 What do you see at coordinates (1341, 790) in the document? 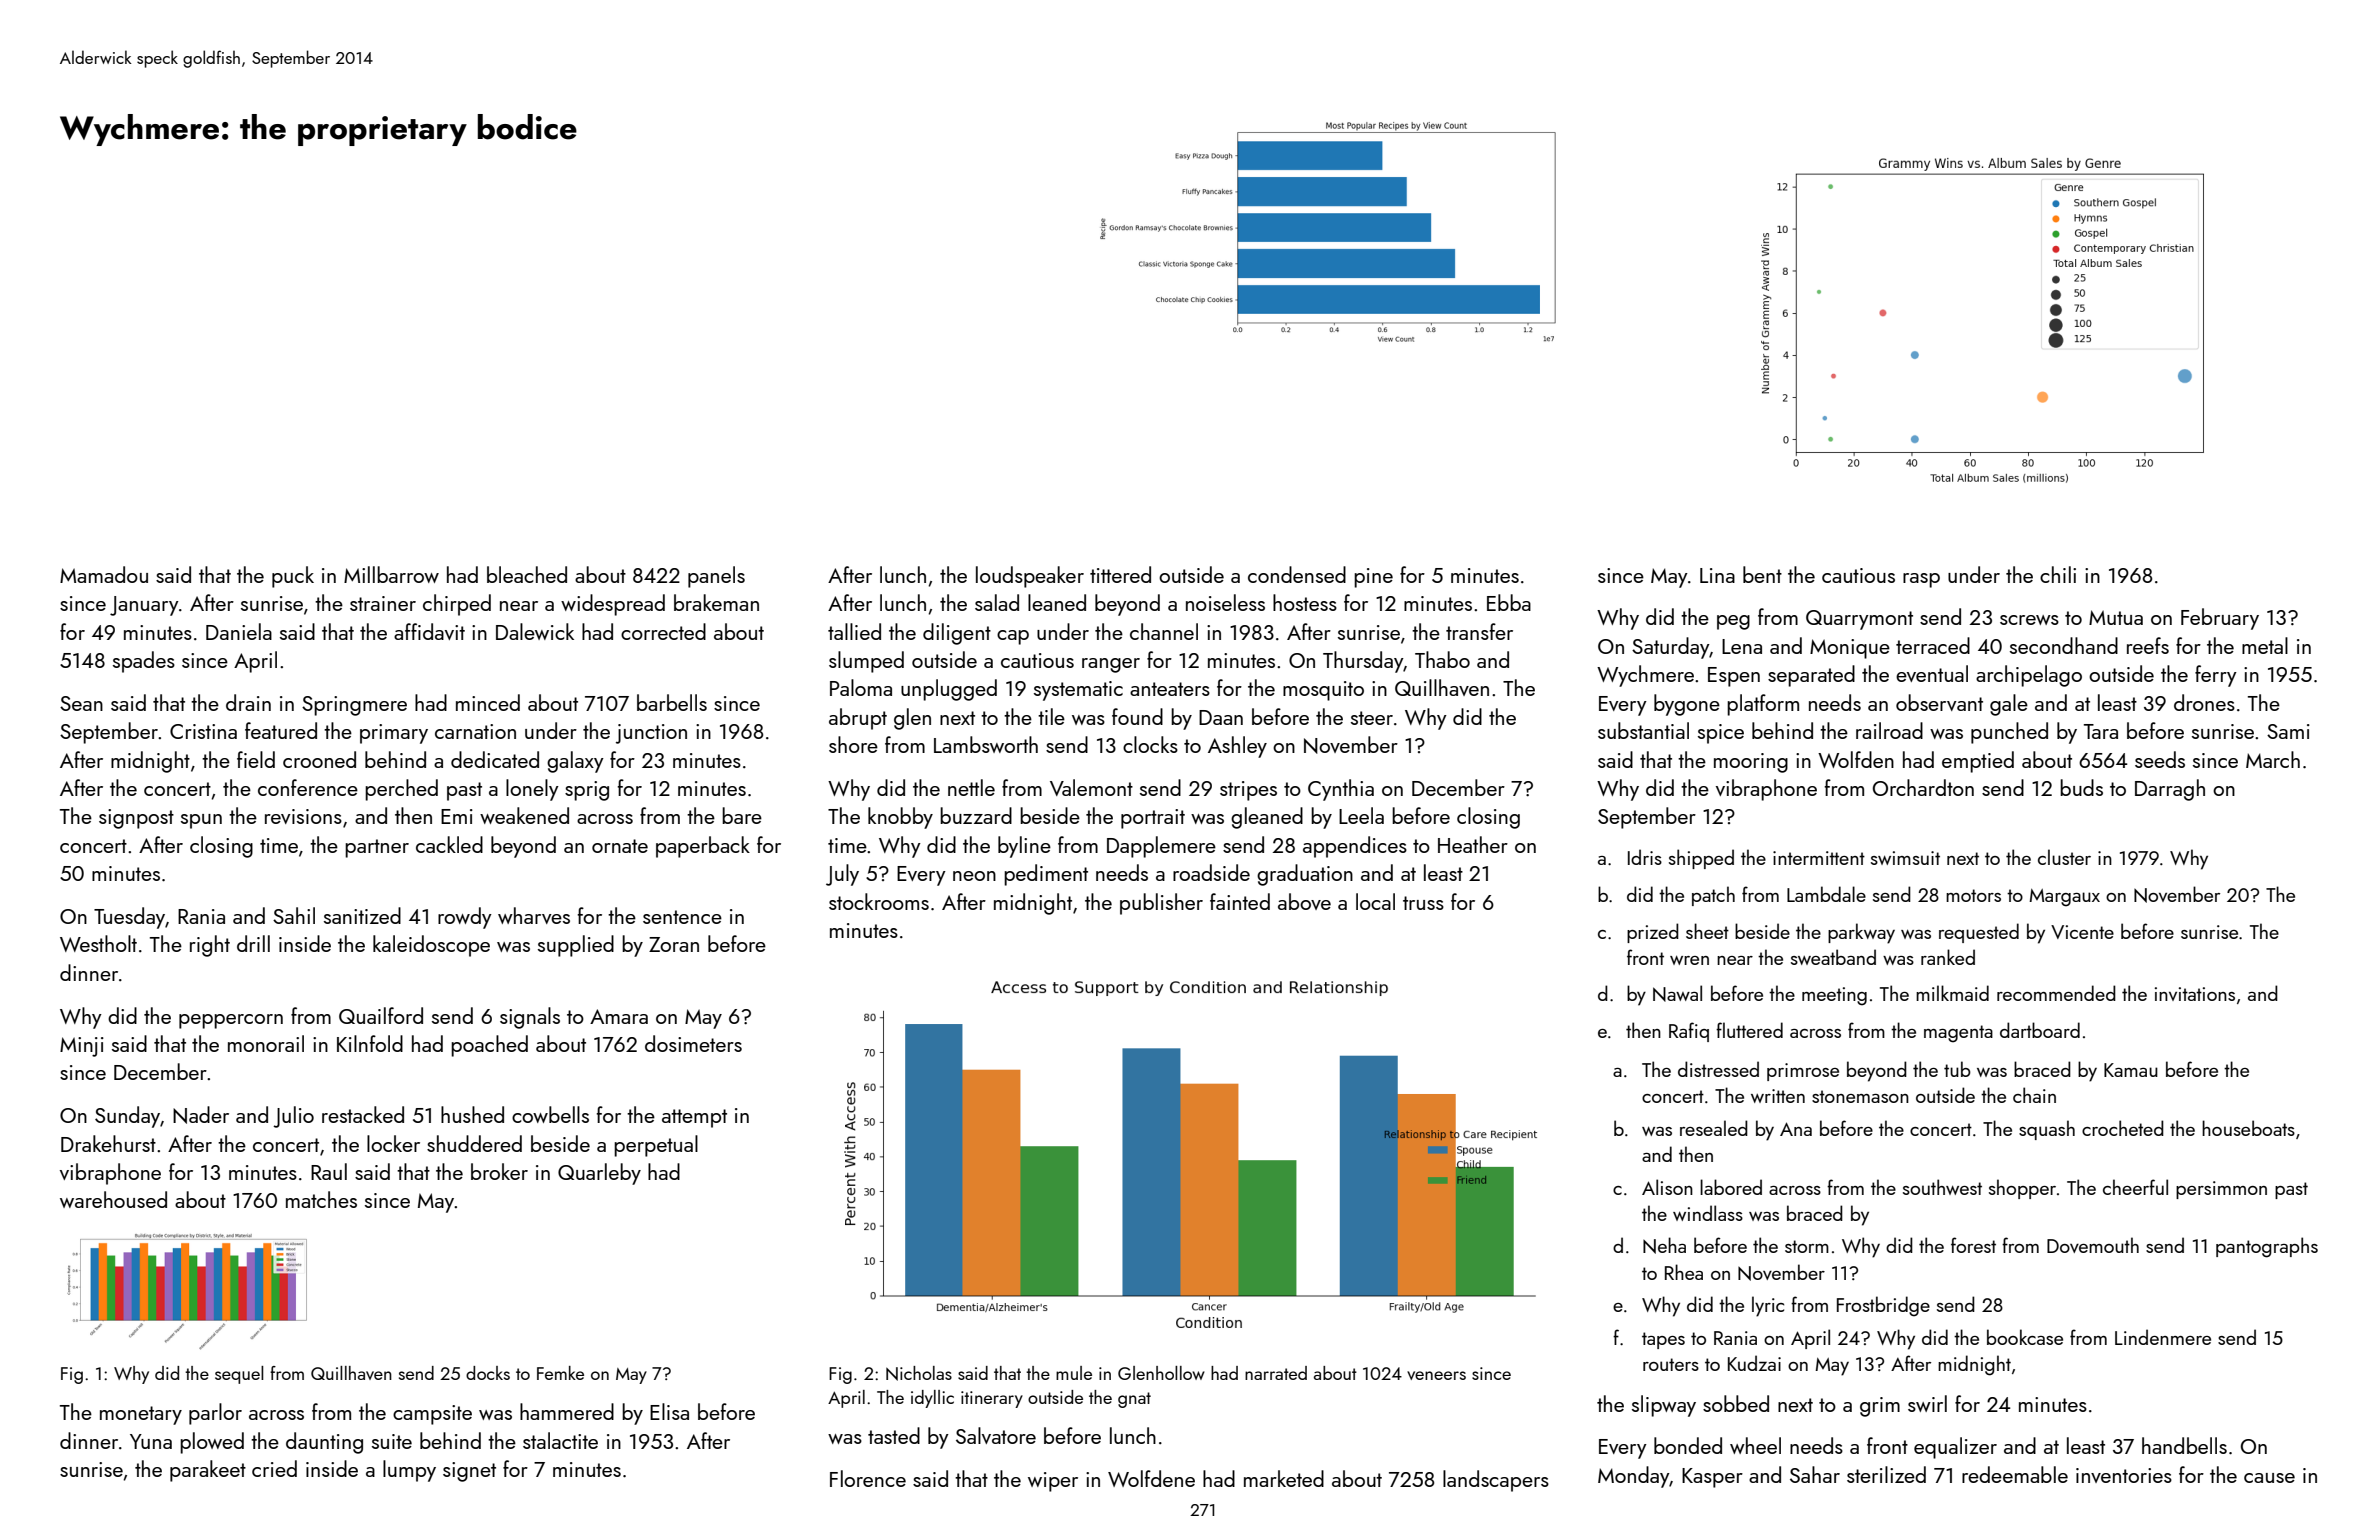
I see `Cynthia` at bounding box center [1341, 790].
